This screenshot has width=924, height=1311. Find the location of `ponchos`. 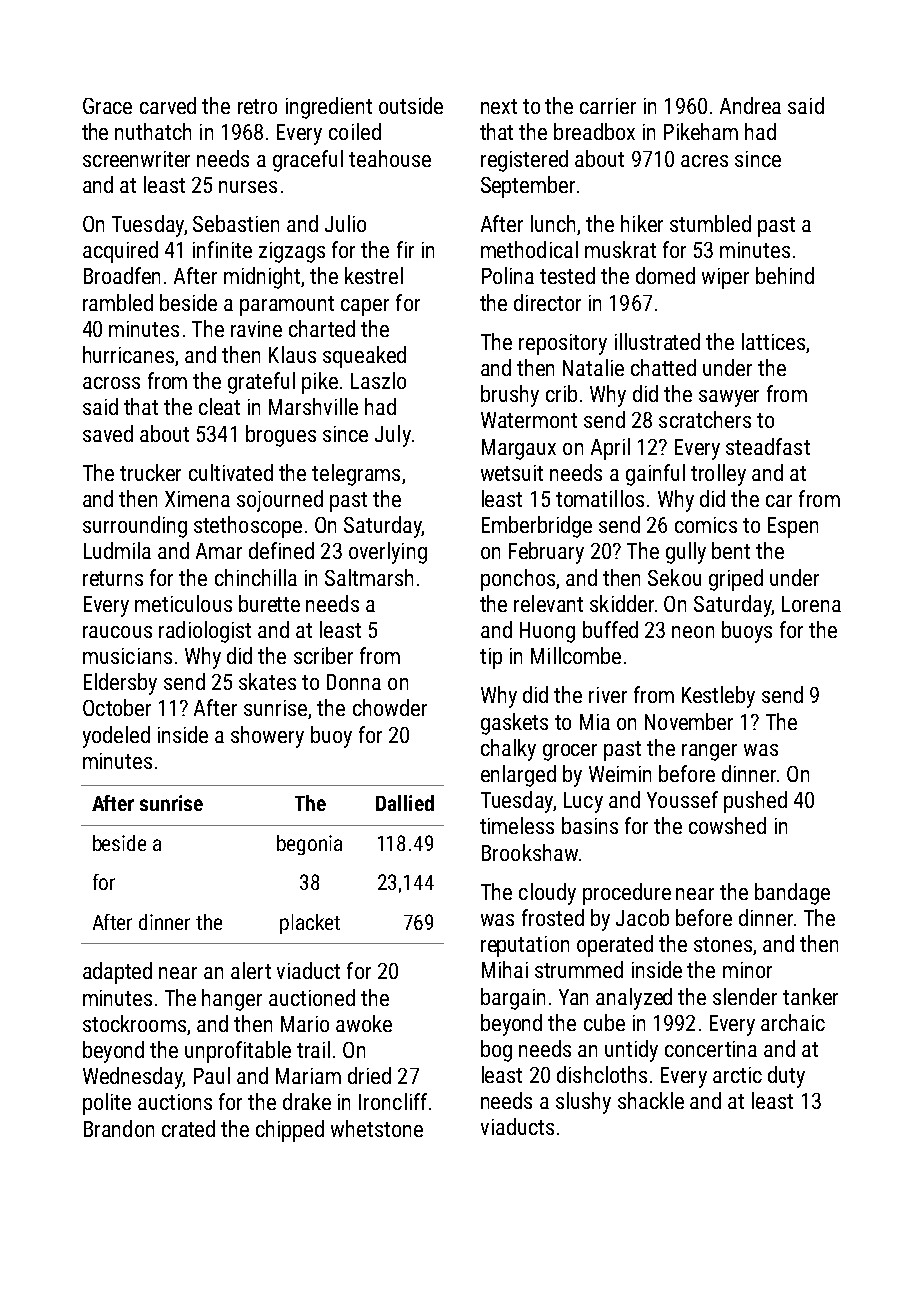

ponchos is located at coordinates (518, 580).
